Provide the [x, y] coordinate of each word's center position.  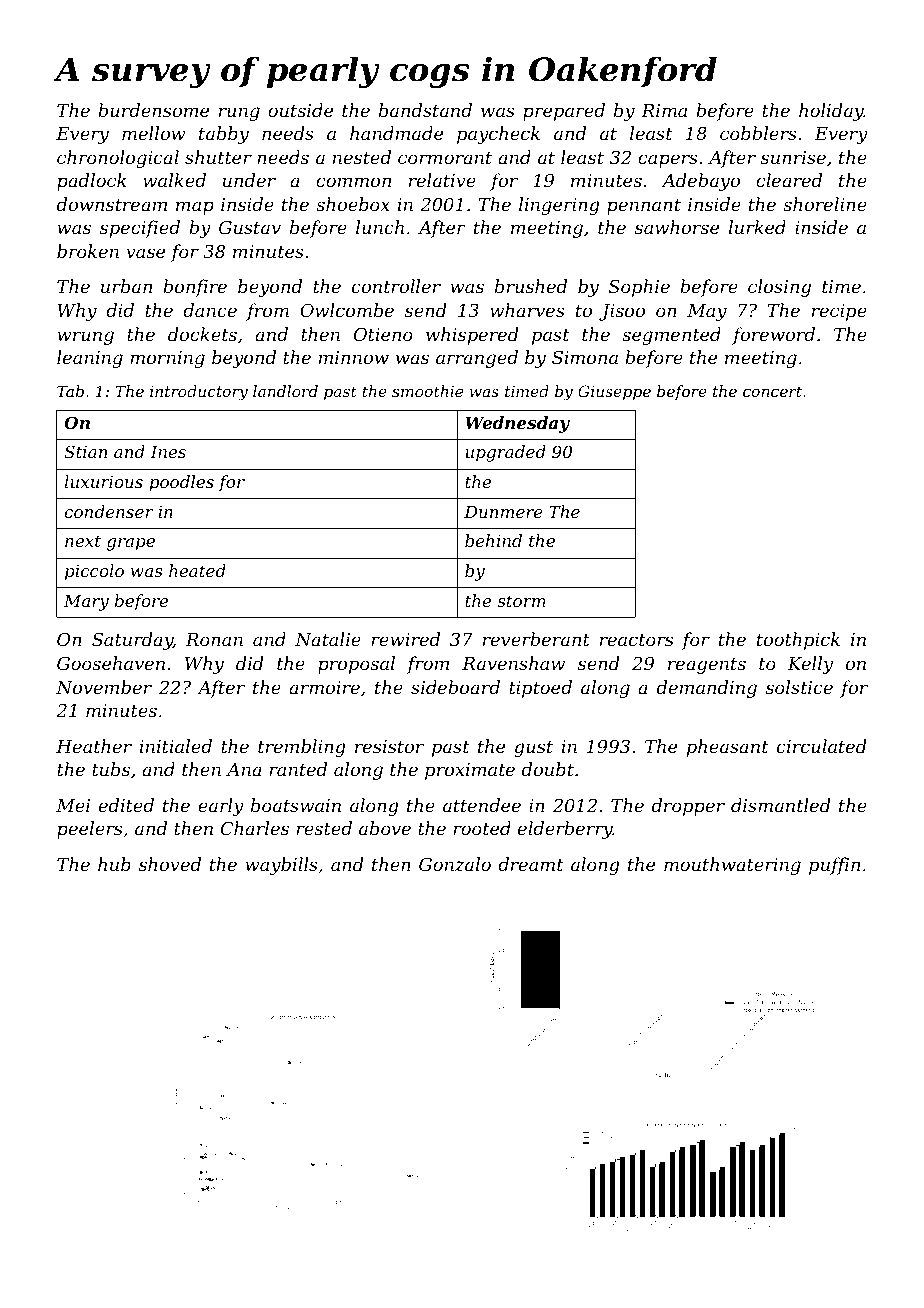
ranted [298, 769]
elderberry [565, 830]
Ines [168, 452]
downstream [112, 204]
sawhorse [677, 227]
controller [396, 286]
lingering [559, 206]
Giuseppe [614, 392]
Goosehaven [111, 663]
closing [779, 288]
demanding [707, 689]
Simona [585, 357]
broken [88, 251]
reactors [636, 640]
